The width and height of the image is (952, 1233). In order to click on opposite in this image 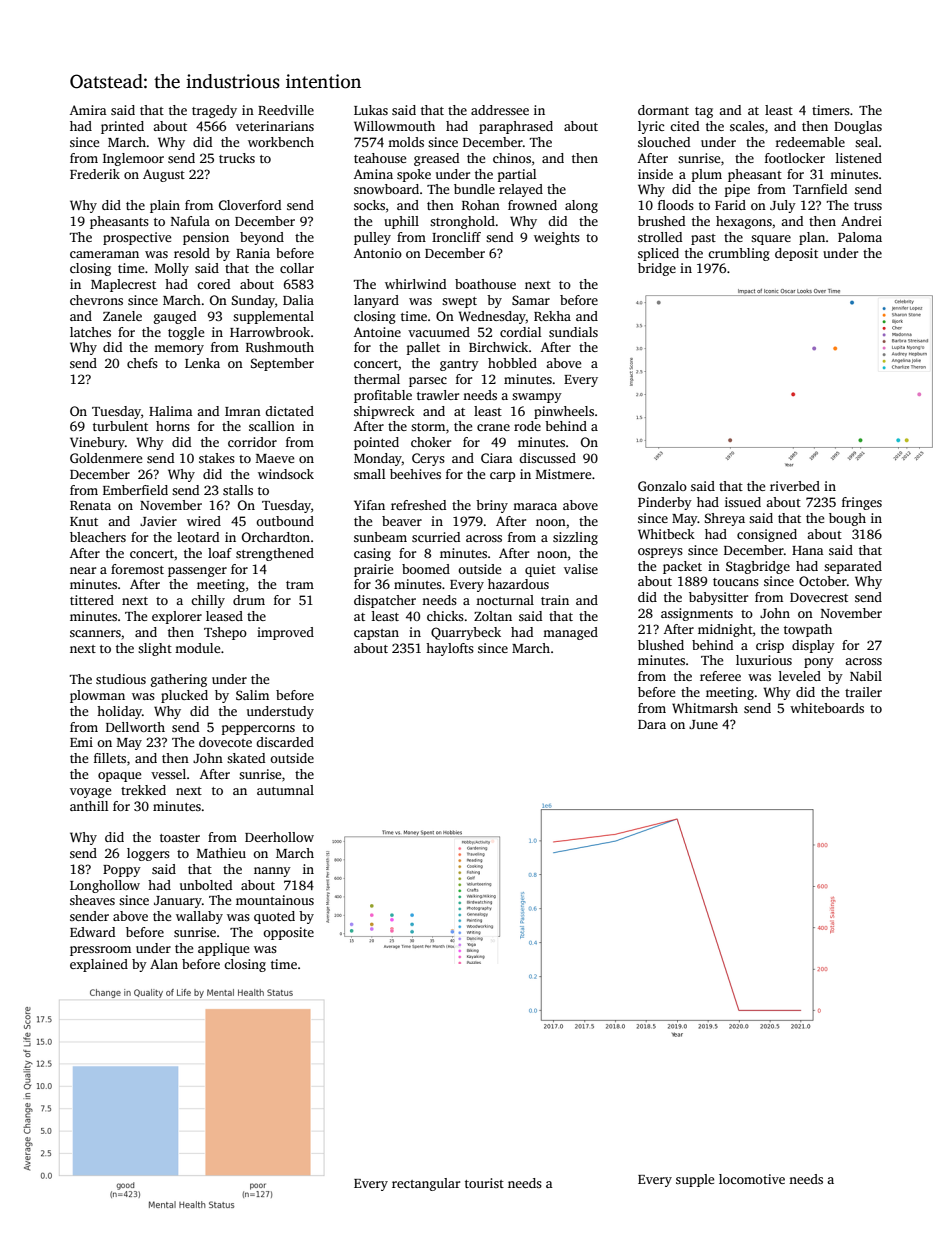, I will do `click(288, 933)`.
